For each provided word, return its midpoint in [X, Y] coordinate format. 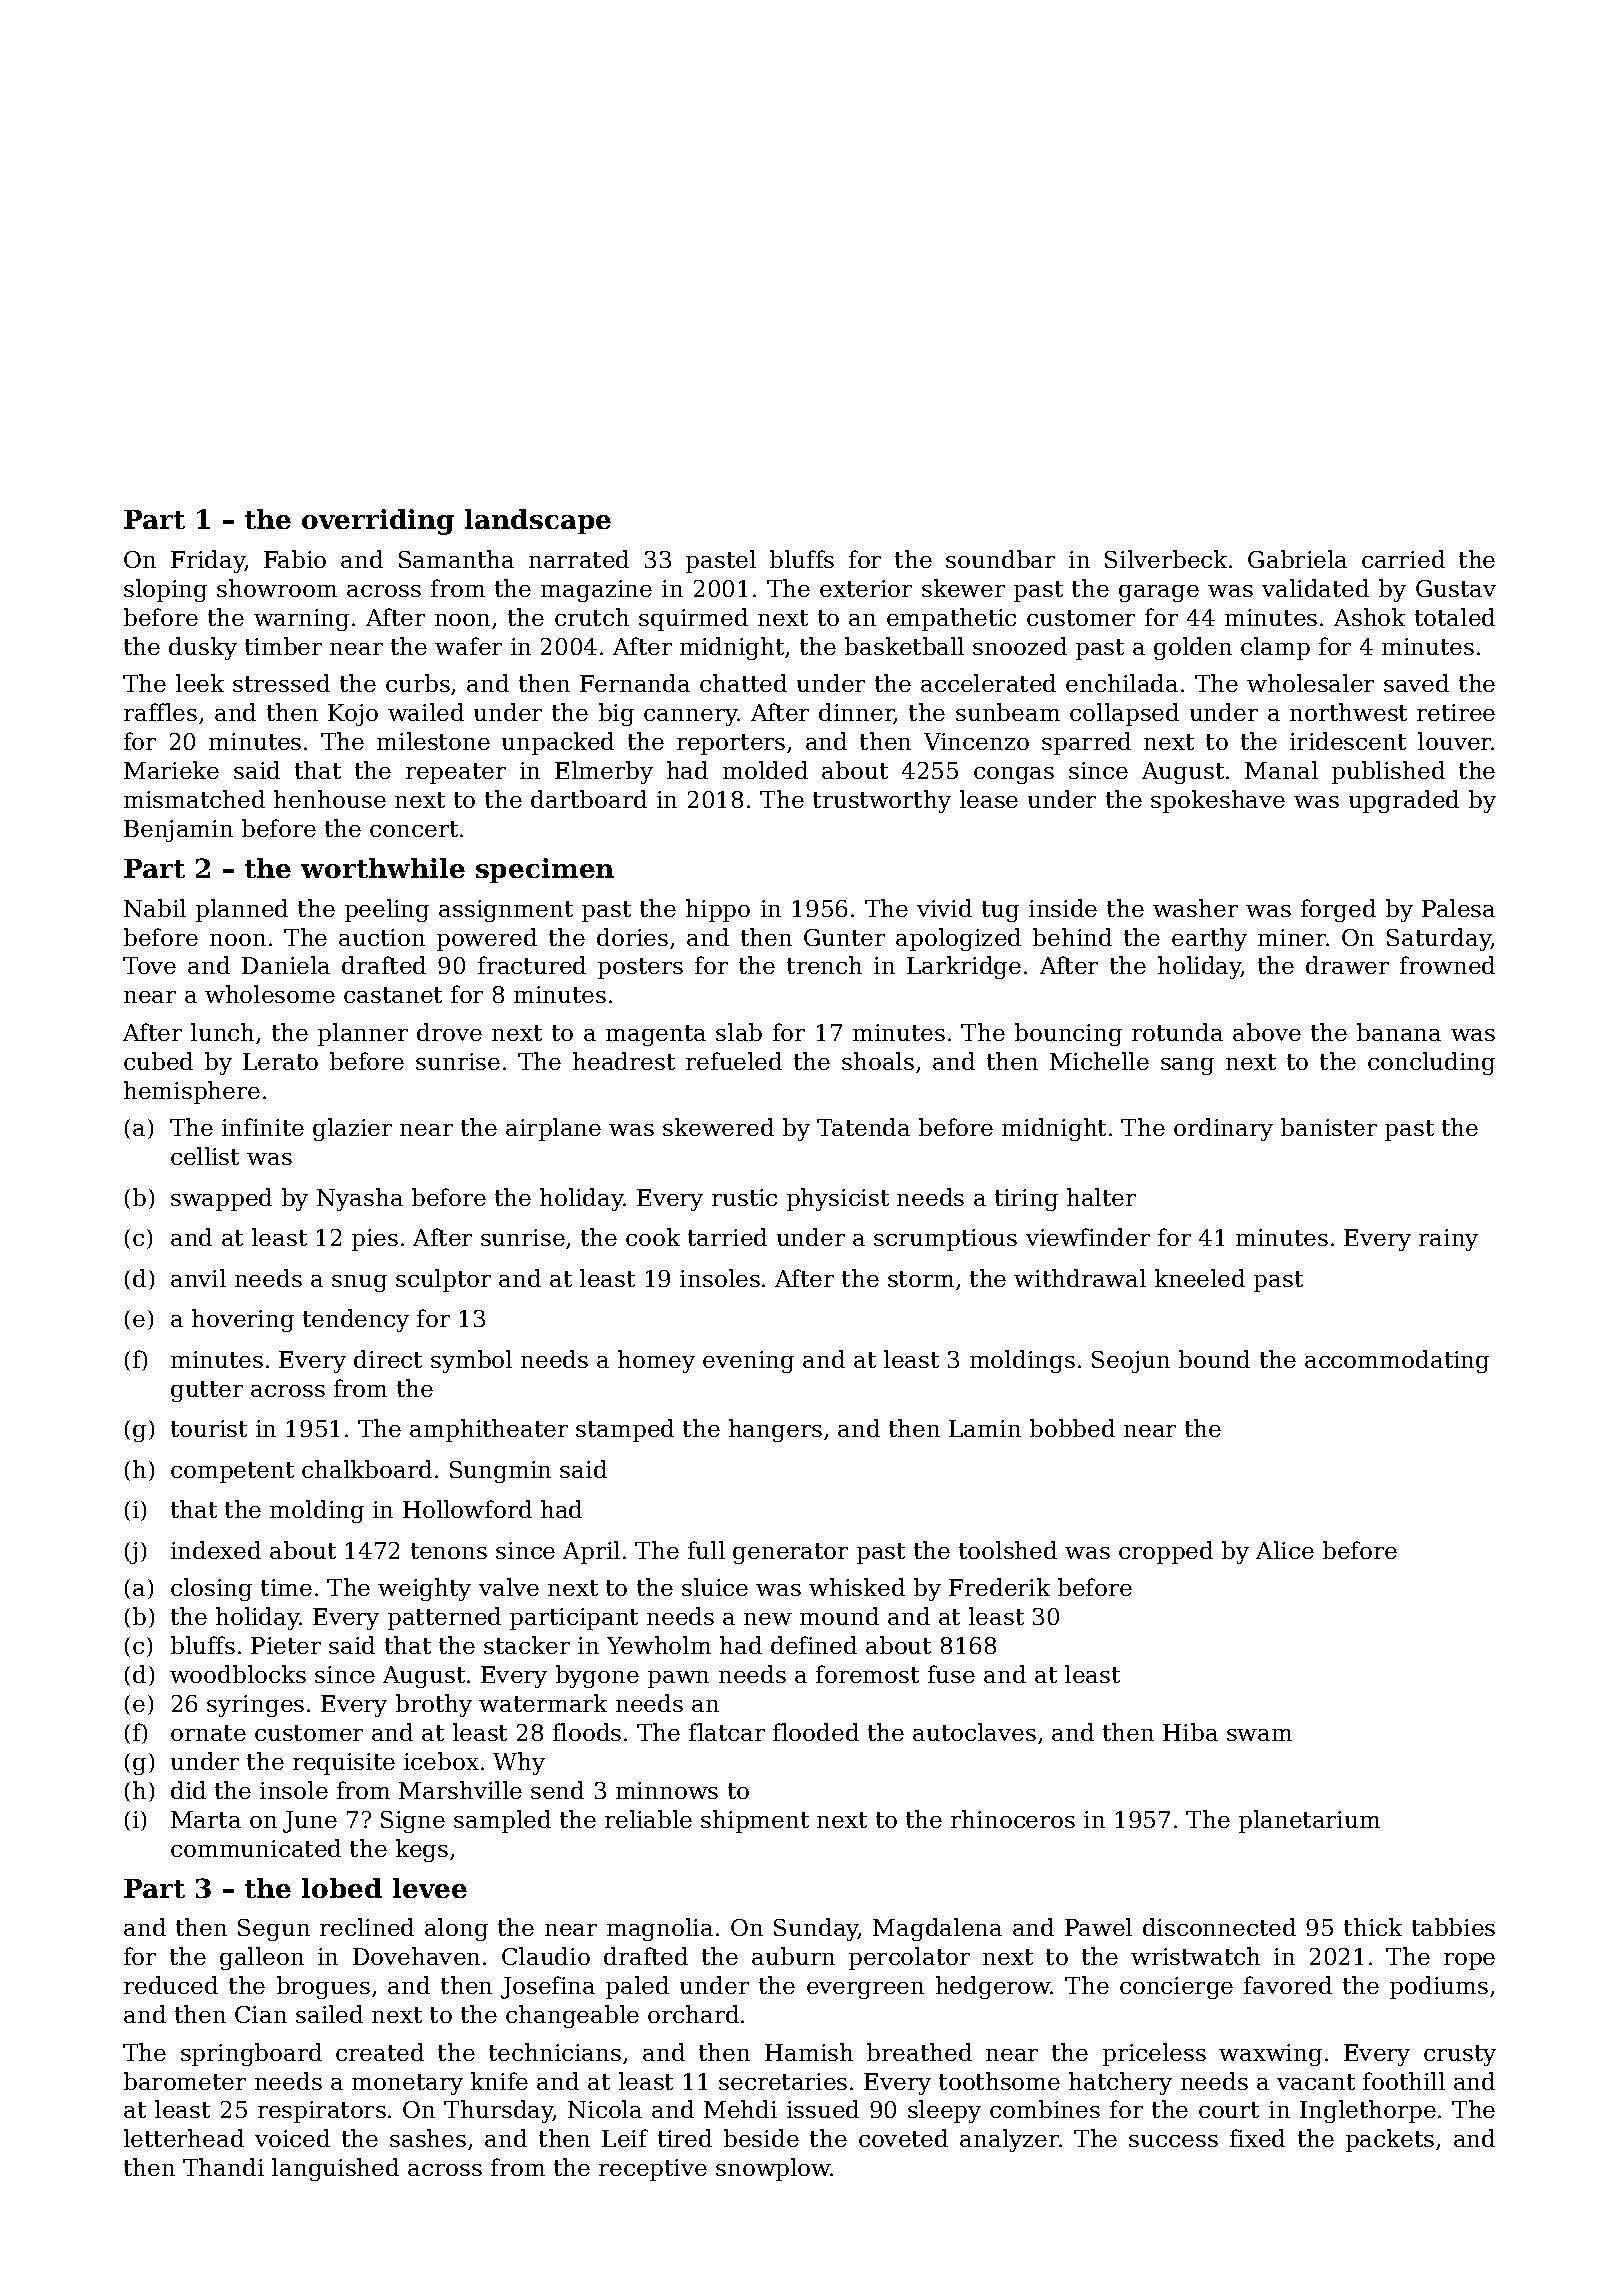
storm [921, 1279]
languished [335, 2169]
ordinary [1223, 1129]
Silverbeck [1166, 559]
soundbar [1000, 559]
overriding [378, 522]
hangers [775, 1430]
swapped [221, 1199]
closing [211, 1589]
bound [1214, 1359]
